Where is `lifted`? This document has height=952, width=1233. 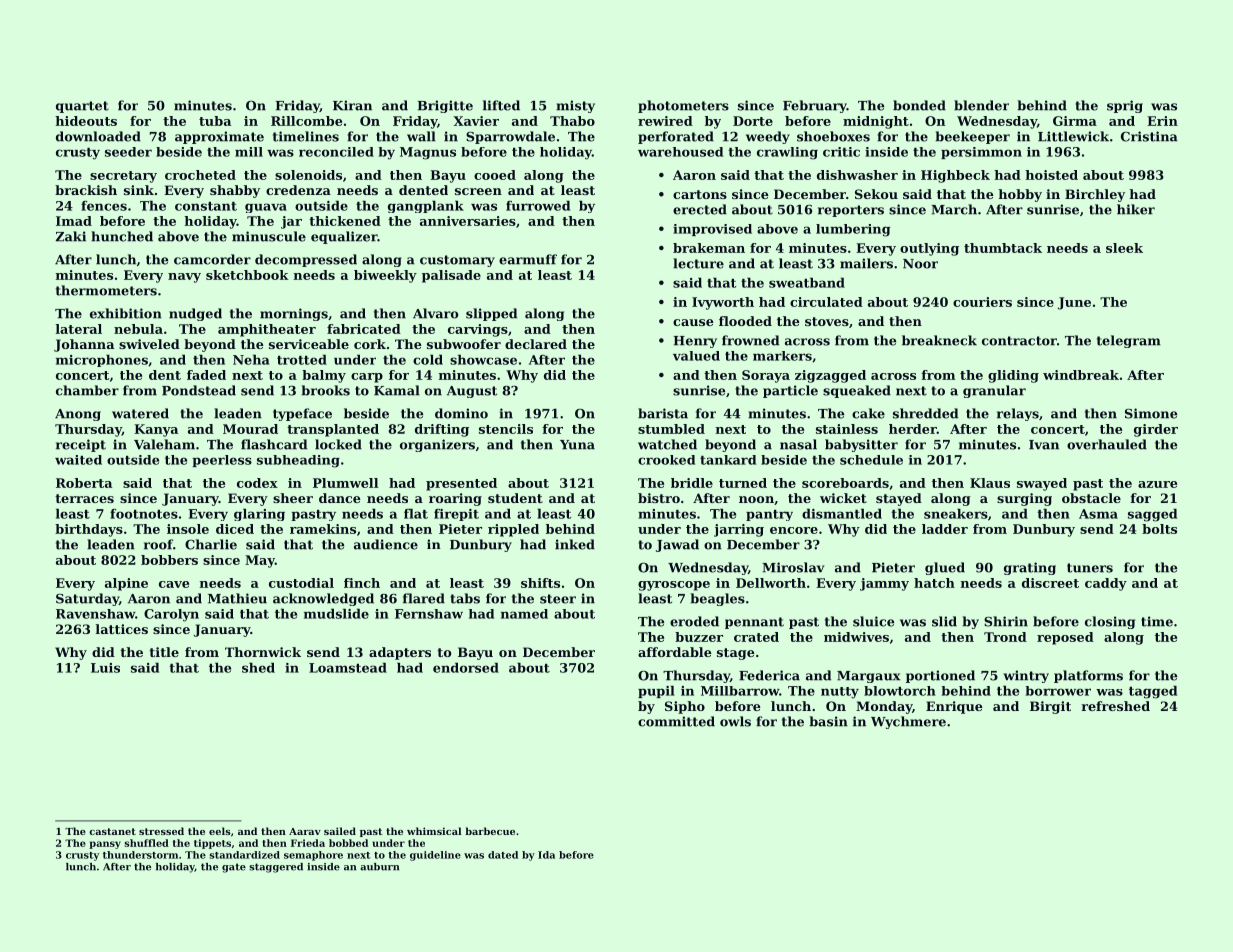
lifted is located at coordinates (501, 105).
